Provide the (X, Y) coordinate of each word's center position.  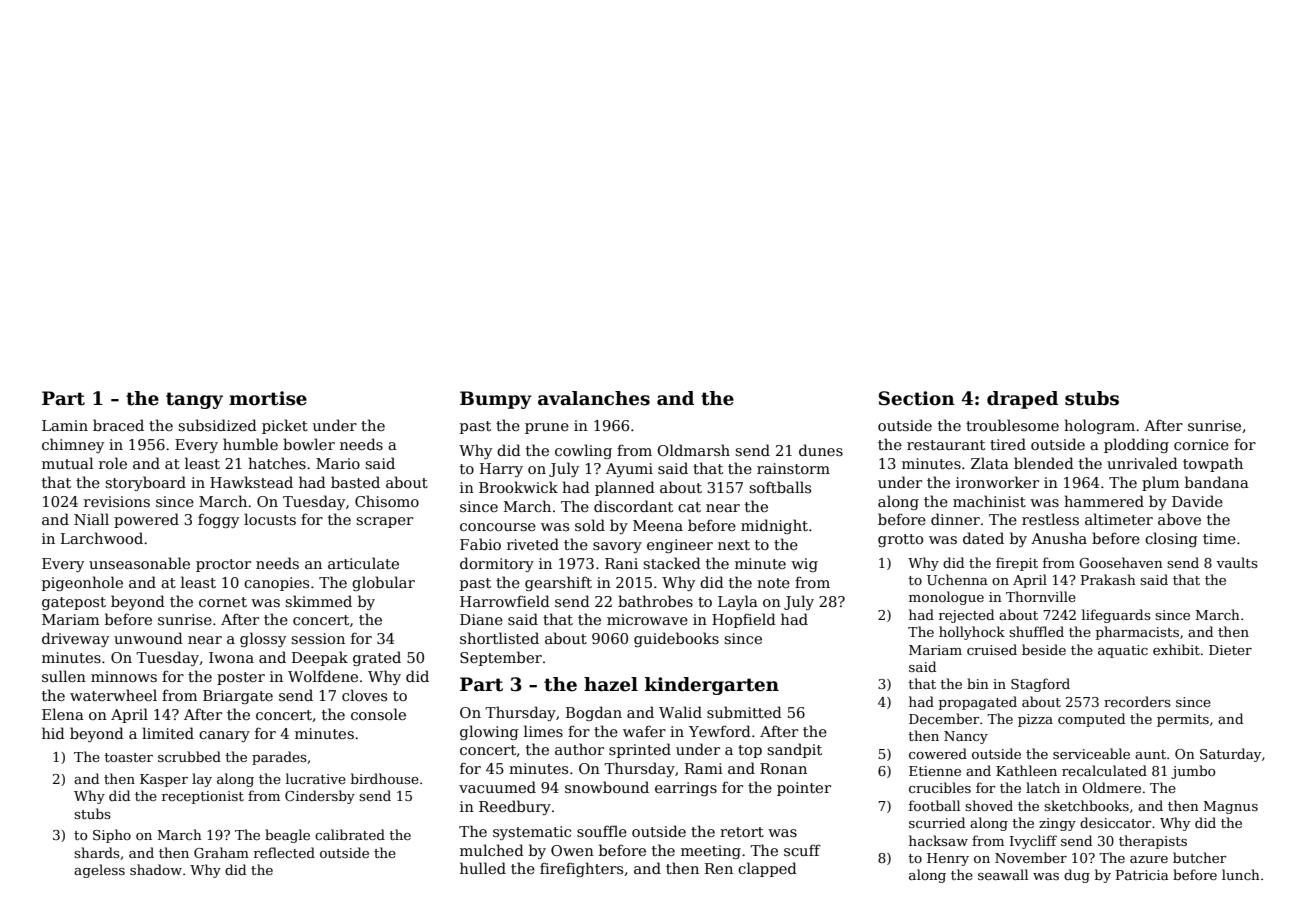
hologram (1099, 426)
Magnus (1231, 807)
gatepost (74, 603)
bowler (309, 444)
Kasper (164, 780)
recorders (1137, 701)
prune (547, 428)
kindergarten (712, 686)
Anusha (1059, 538)
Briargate (238, 697)
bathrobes (655, 601)
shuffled (1036, 631)
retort (742, 832)
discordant (633, 506)
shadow (156, 869)
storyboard (145, 483)
